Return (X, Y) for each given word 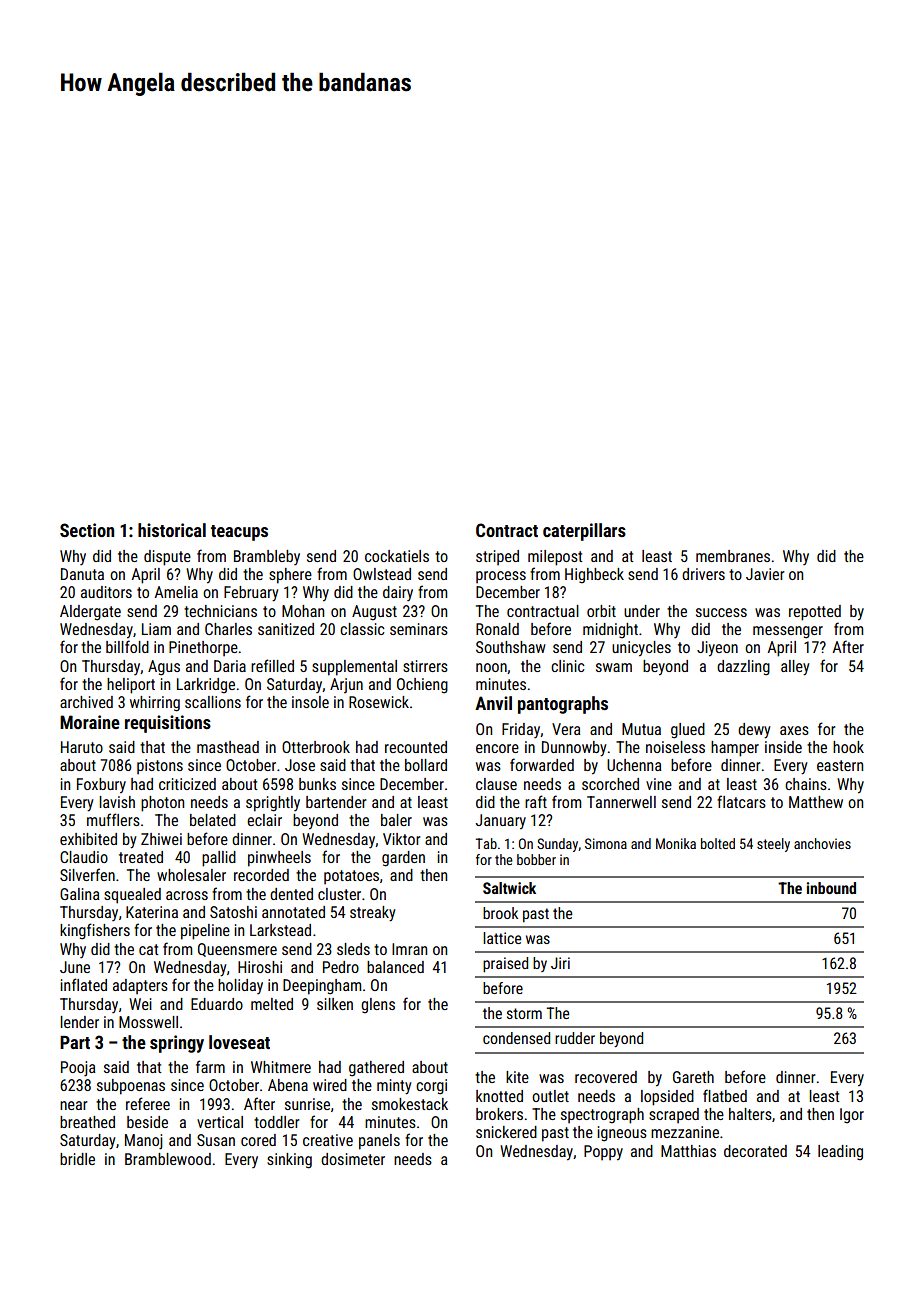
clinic (568, 666)
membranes (733, 556)
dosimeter (353, 1159)
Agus (164, 668)
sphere (290, 576)
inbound (831, 888)
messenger (788, 632)
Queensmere (237, 950)
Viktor (401, 839)
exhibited (88, 839)
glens (378, 1006)
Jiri (560, 963)
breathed (87, 1122)
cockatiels (397, 556)
